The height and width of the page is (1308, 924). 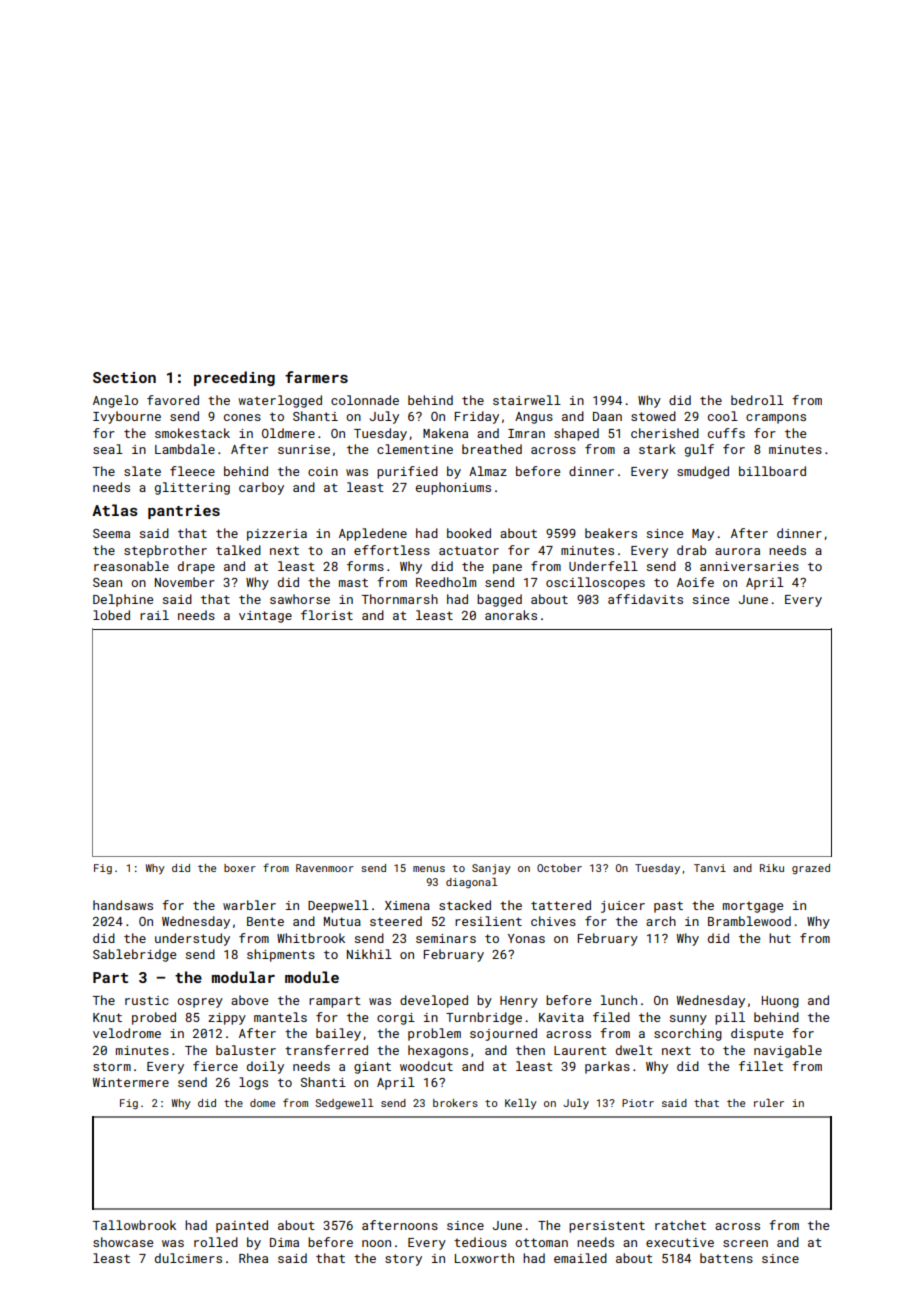 I want to click on lobed, so click(x=111, y=615).
